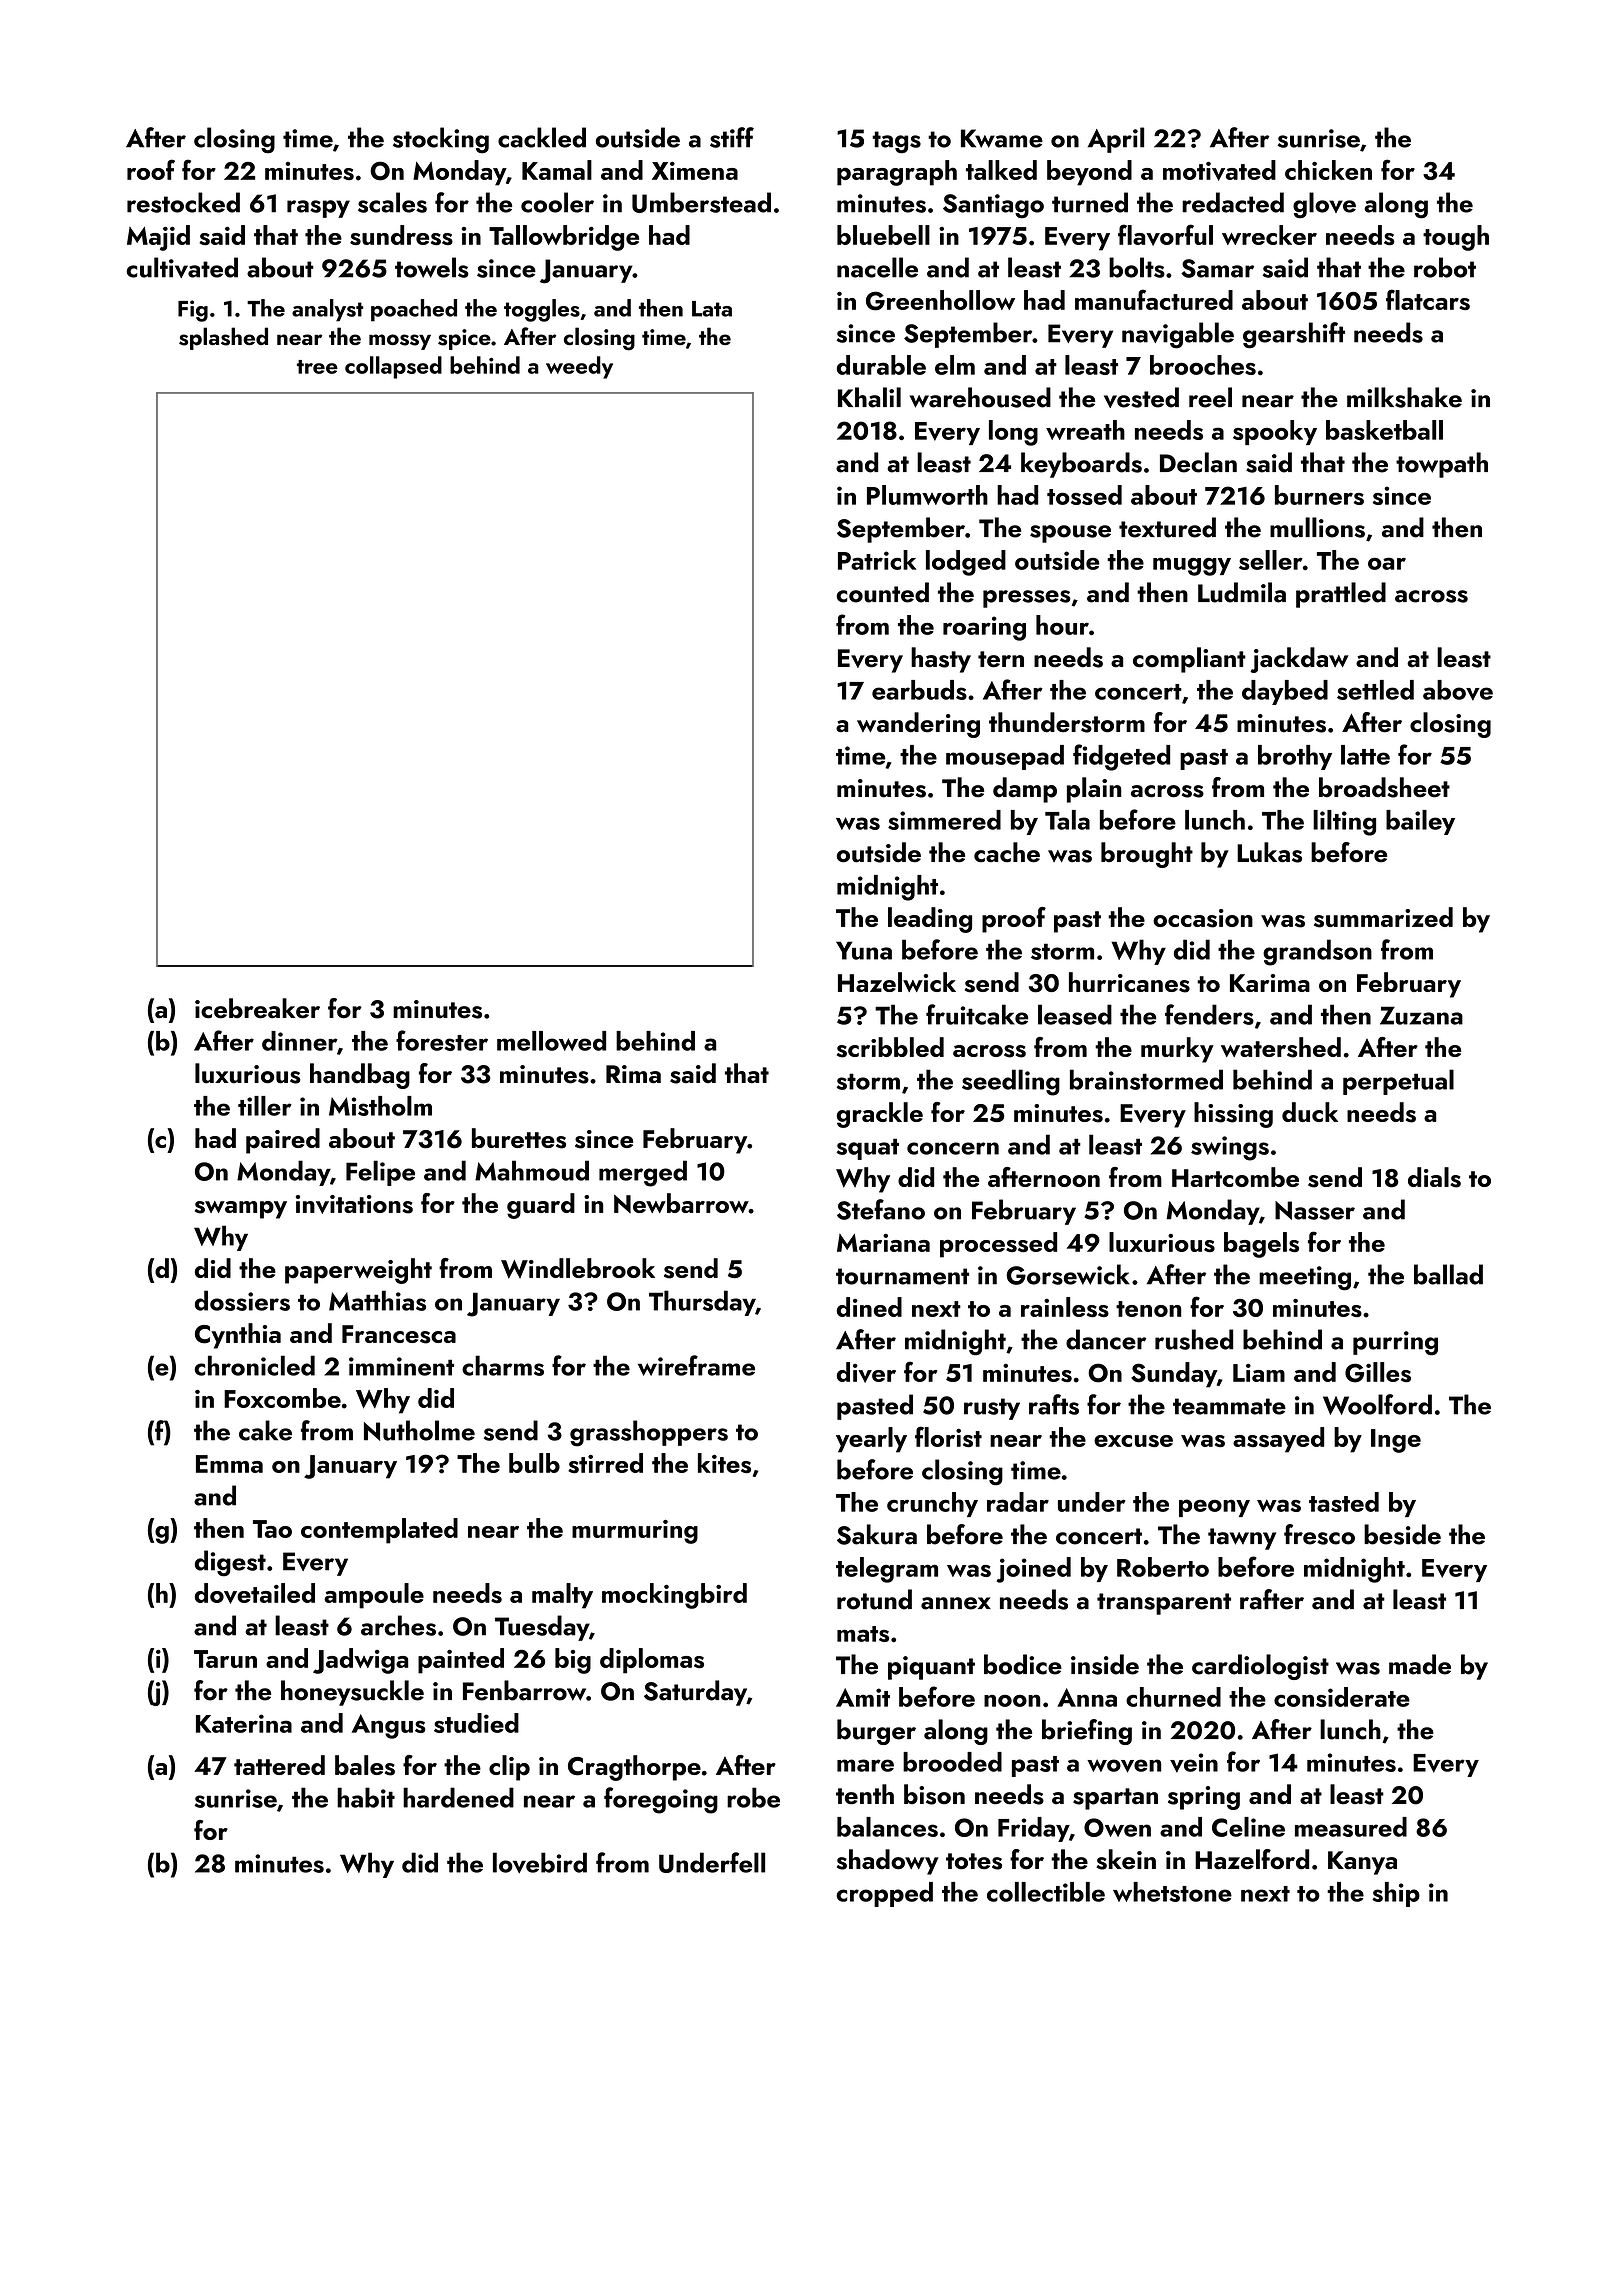 Image resolution: width=1620 pixels, height=2292 pixels. What do you see at coordinates (317, 367) in the document?
I see `tree` at bounding box center [317, 367].
